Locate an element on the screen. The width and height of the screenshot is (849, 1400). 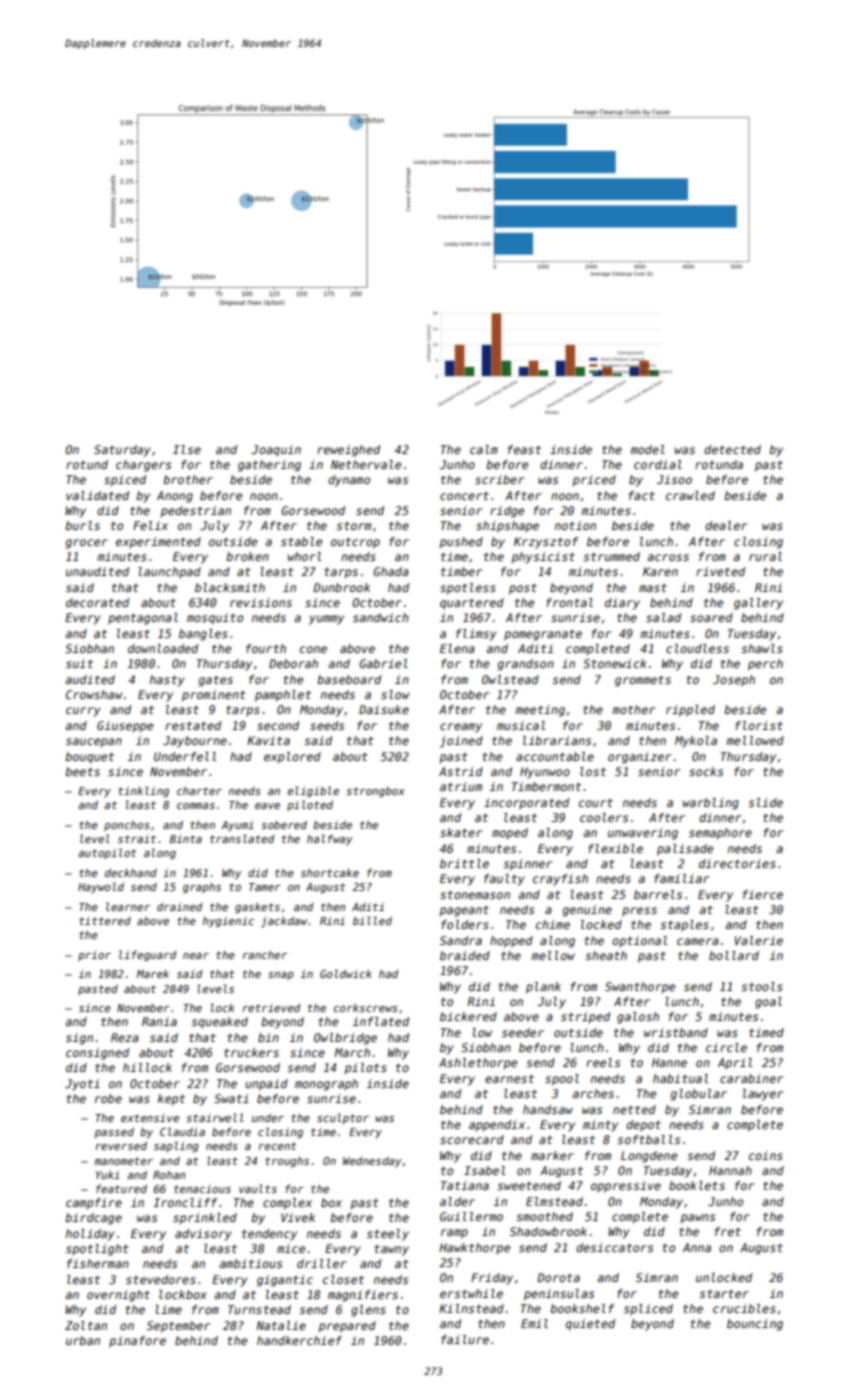
retrieved is located at coordinates (271, 1008).
